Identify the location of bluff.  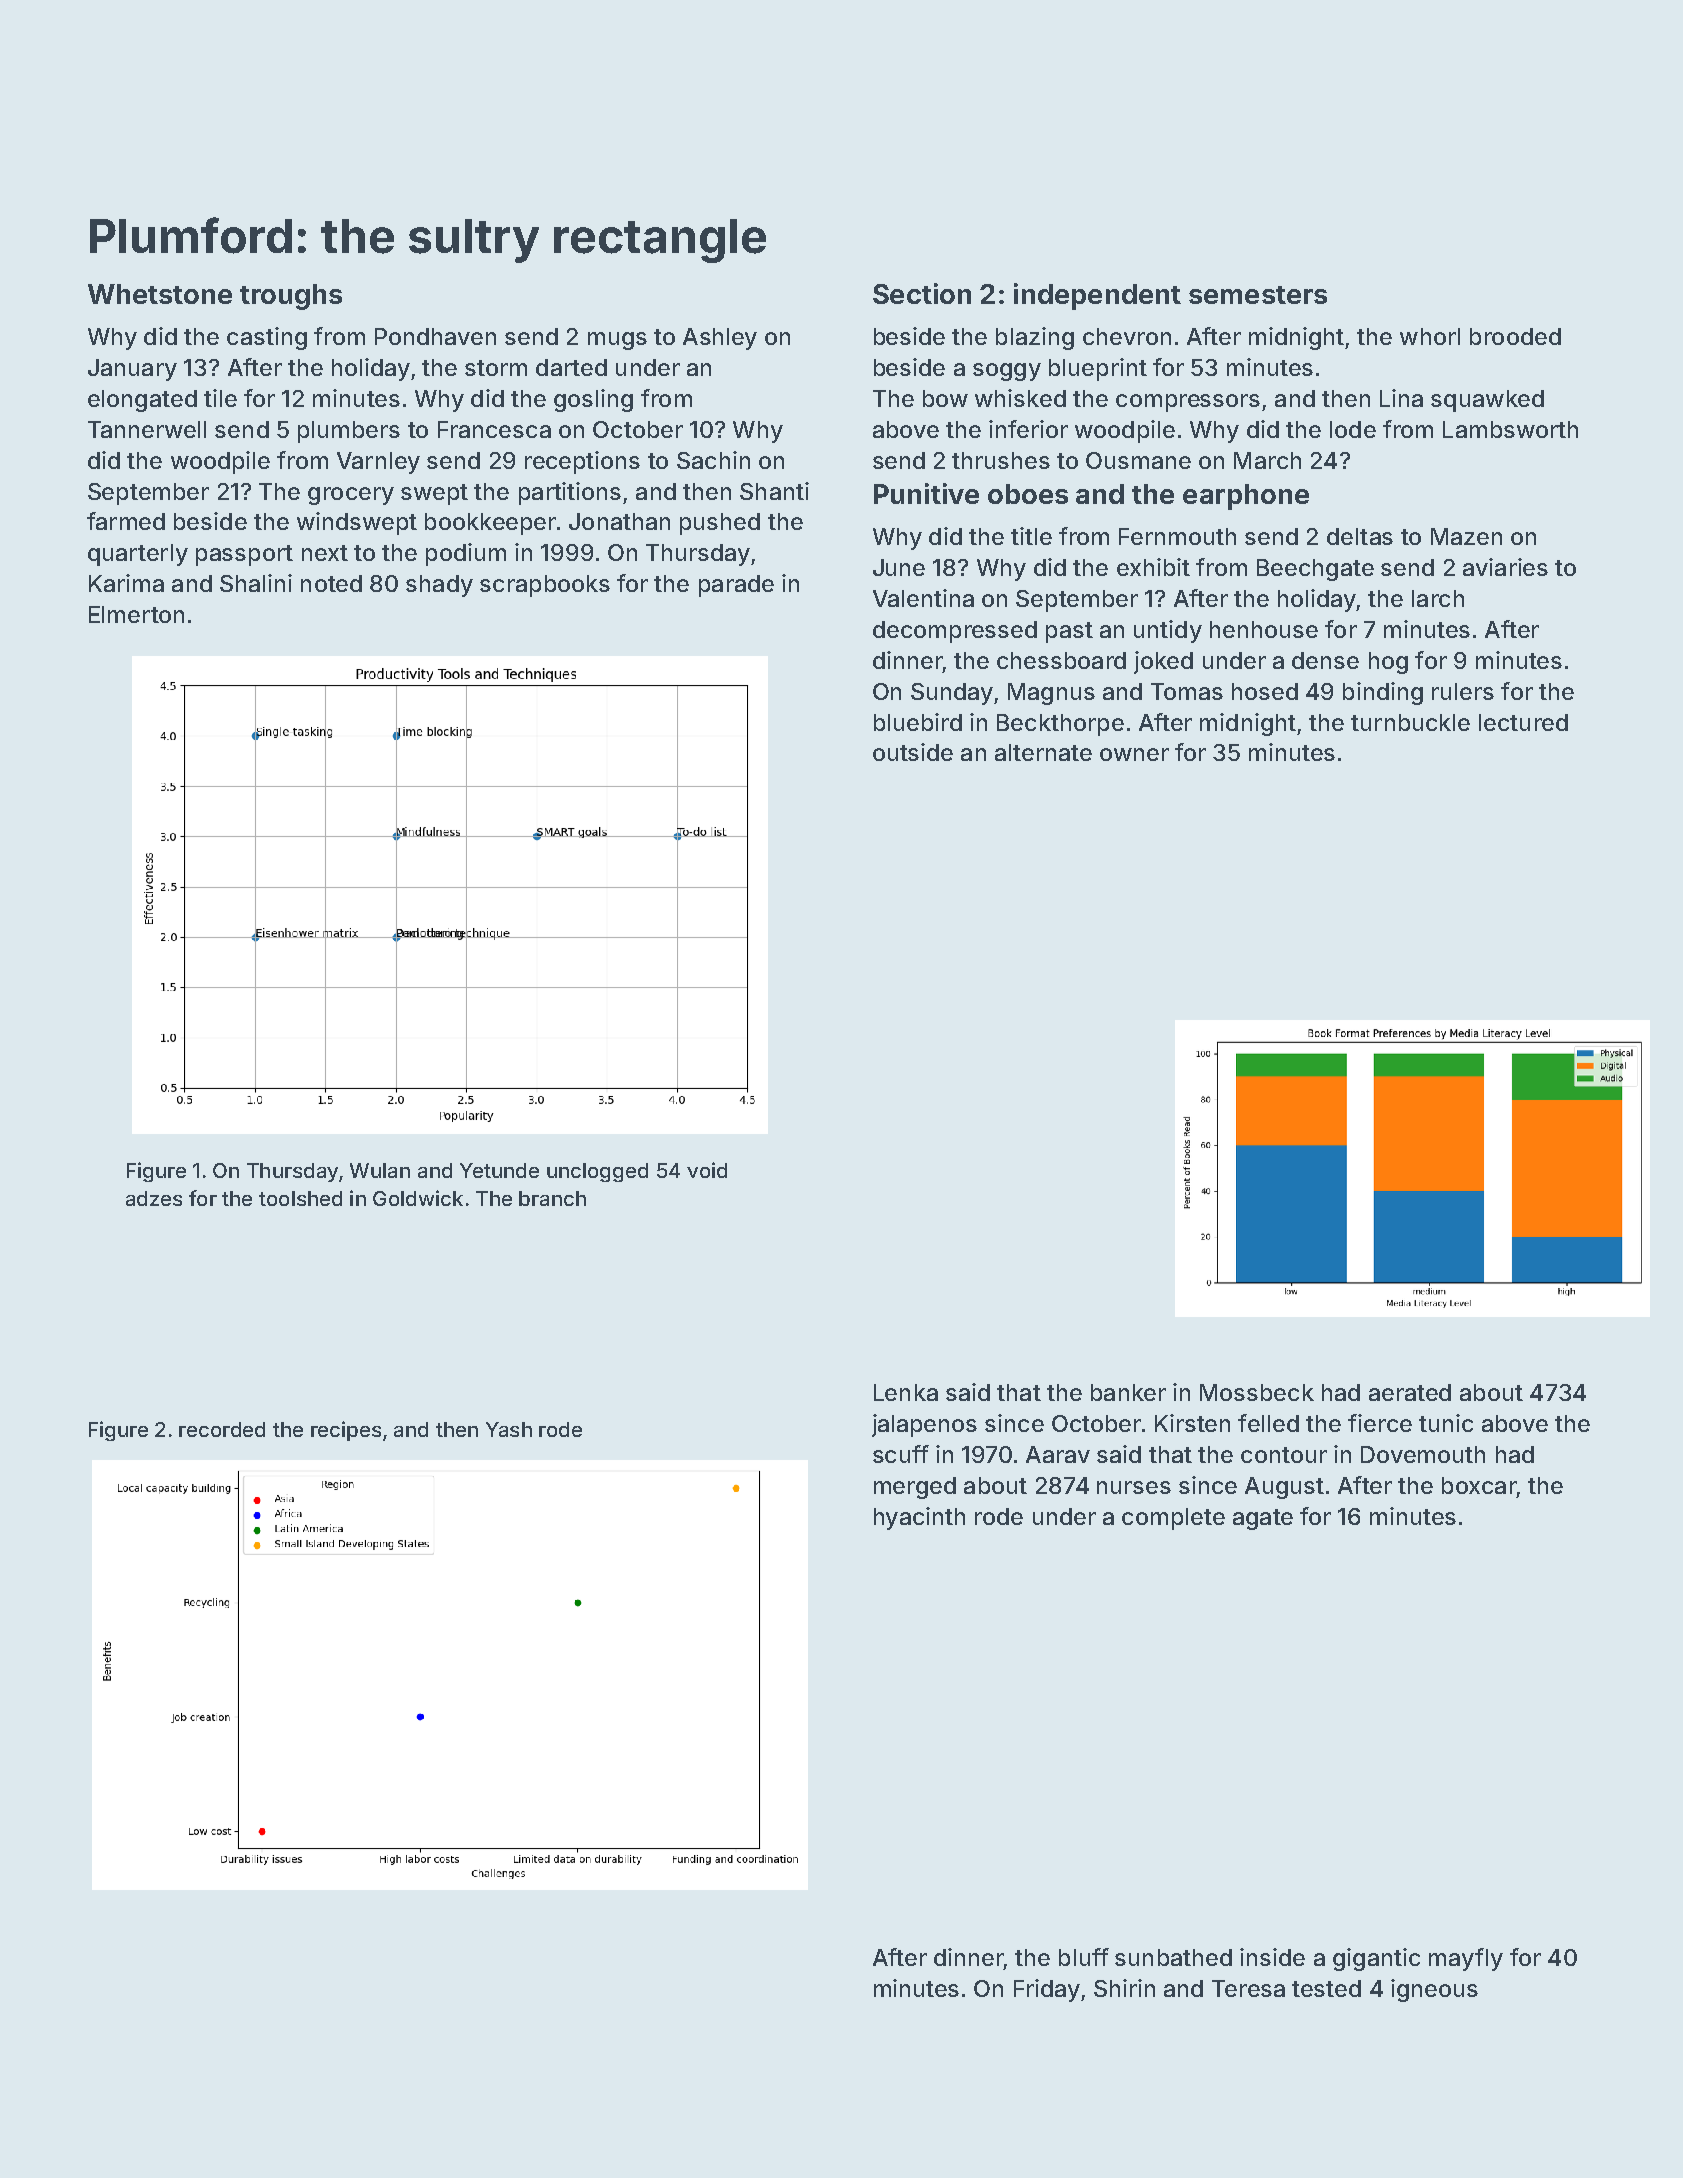
(1084, 1957).
